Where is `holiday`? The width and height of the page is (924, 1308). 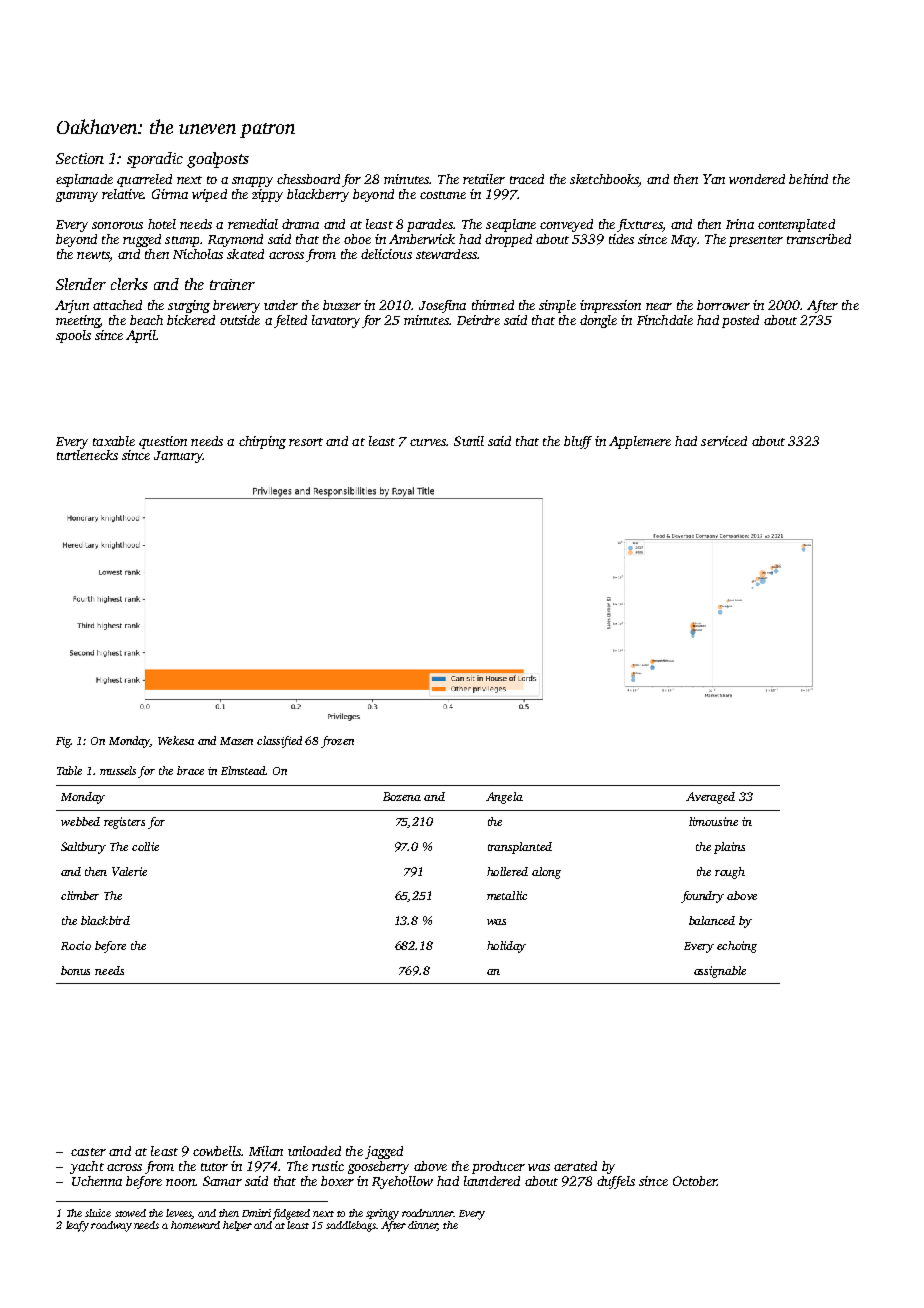 holiday is located at coordinates (506, 947).
